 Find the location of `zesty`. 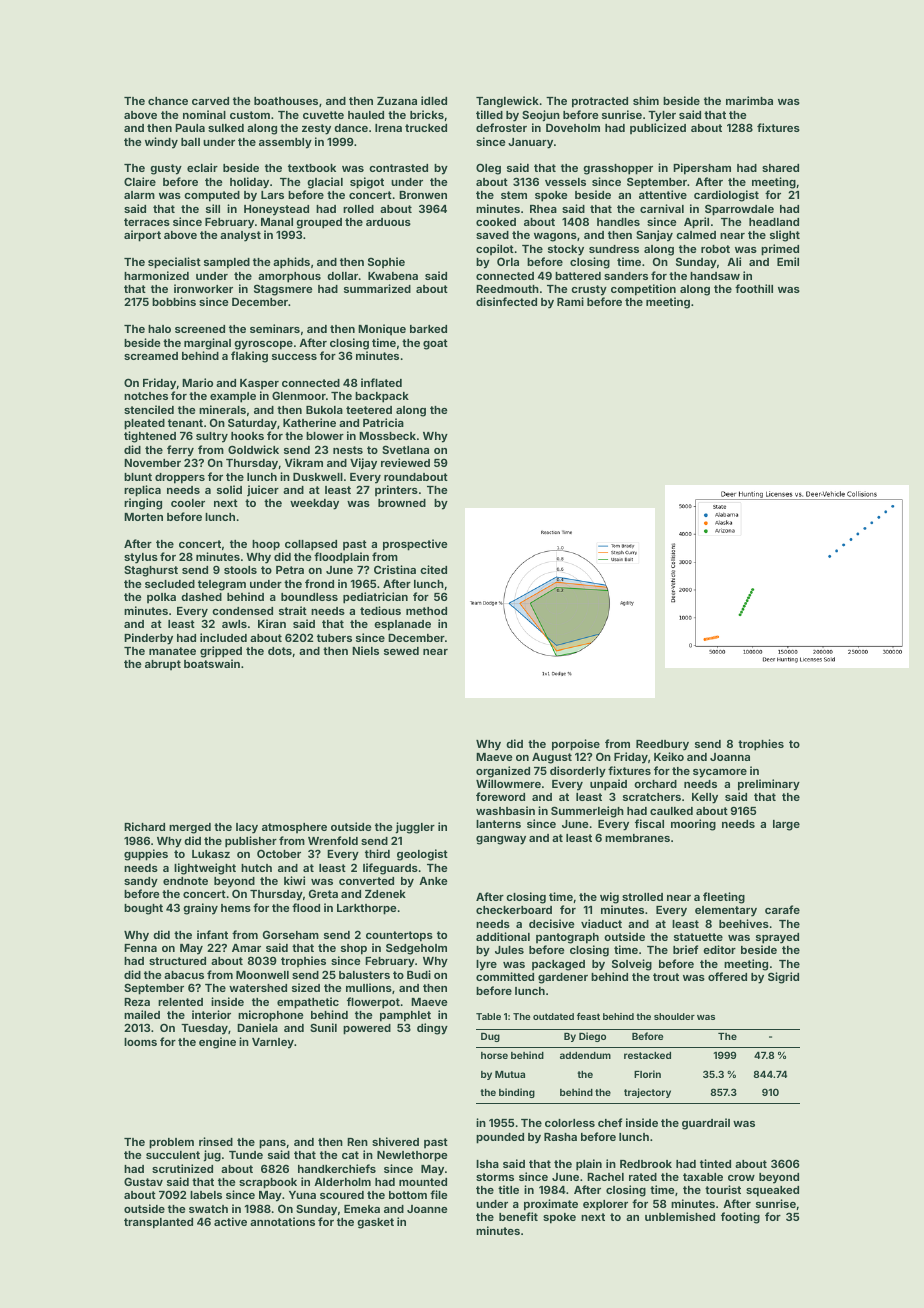

zesty is located at coordinates (316, 129).
